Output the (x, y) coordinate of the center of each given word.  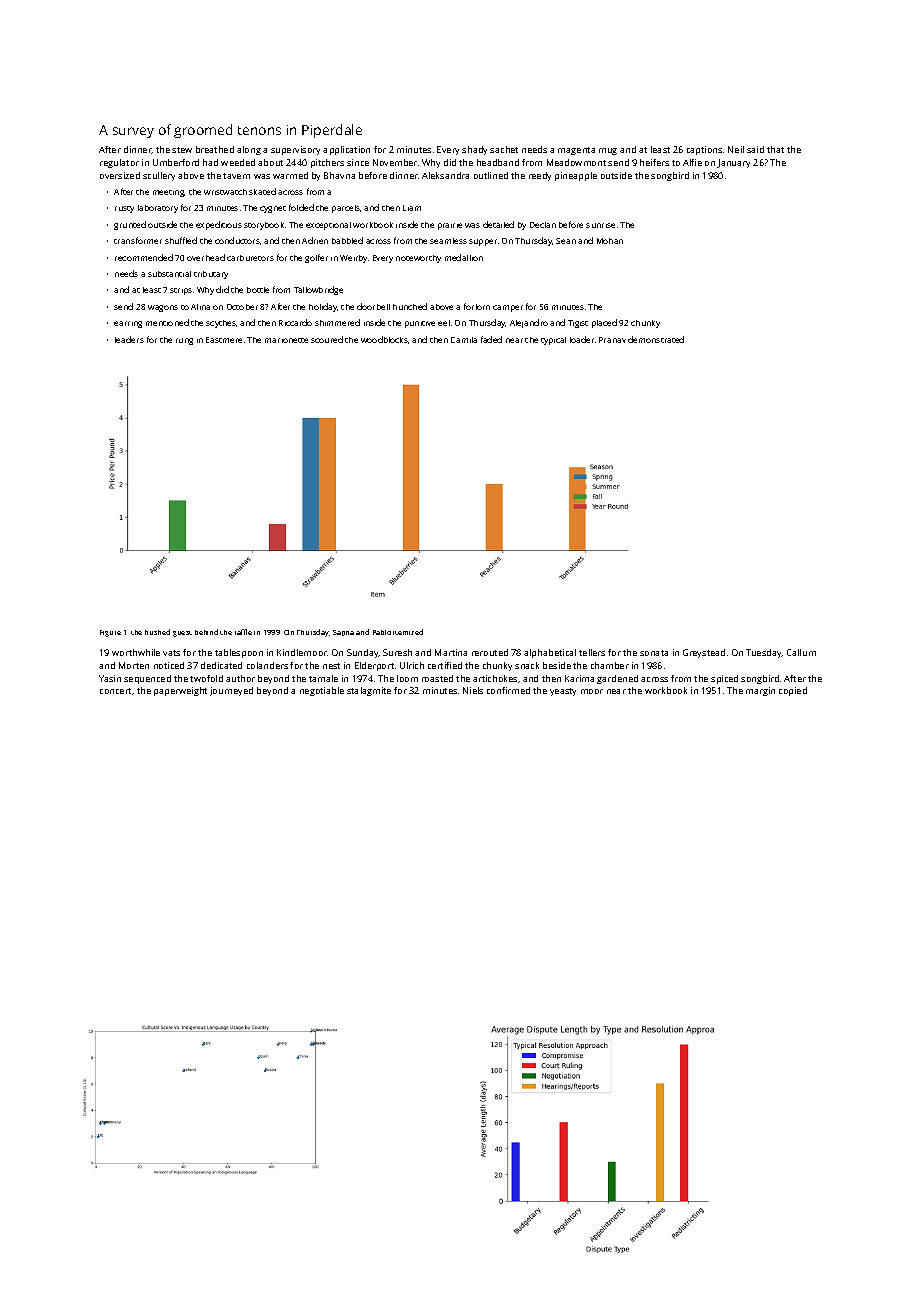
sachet (504, 149)
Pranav (612, 340)
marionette (286, 340)
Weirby (353, 259)
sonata (654, 653)
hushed (157, 632)
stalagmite (369, 691)
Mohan (610, 241)
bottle (258, 290)
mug (608, 151)
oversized (120, 175)
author (240, 678)
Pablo (382, 632)
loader (582, 339)
